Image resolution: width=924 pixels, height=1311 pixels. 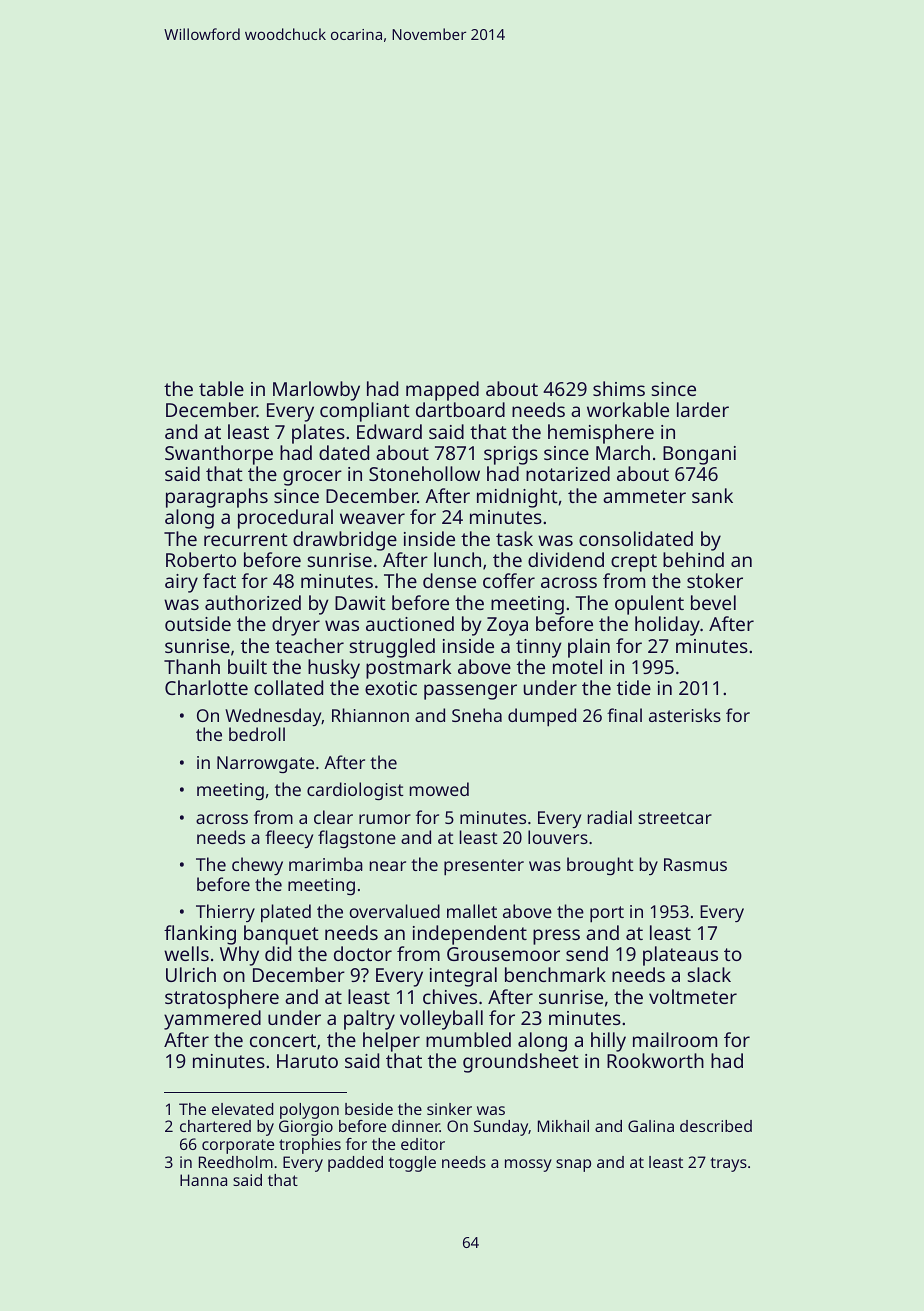 What do you see at coordinates (217, 498) in the document?
I see `paragraphs` at bounding box center [217, 498].
